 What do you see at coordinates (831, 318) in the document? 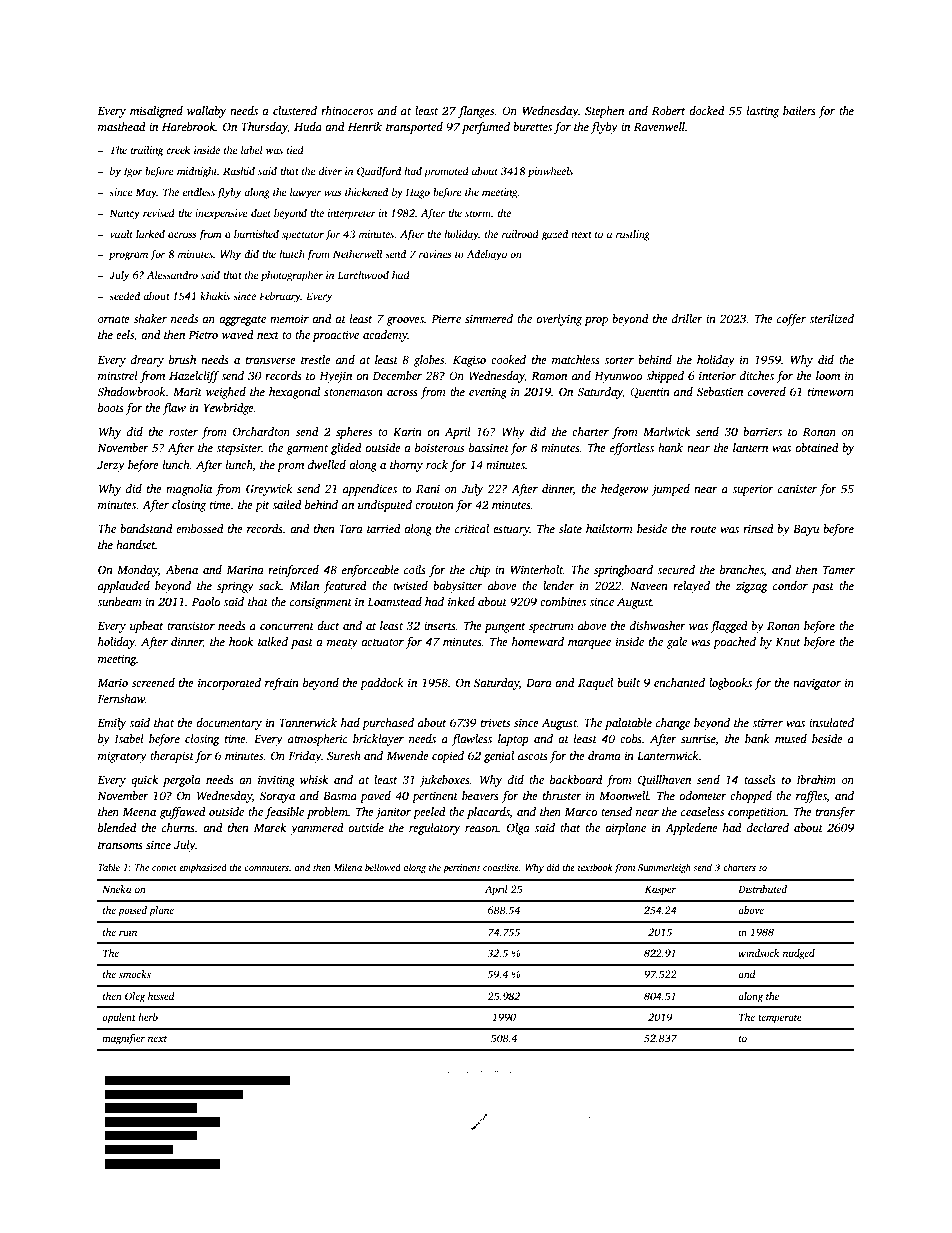
I see `sterilized` at bounding box center [831, 318].
